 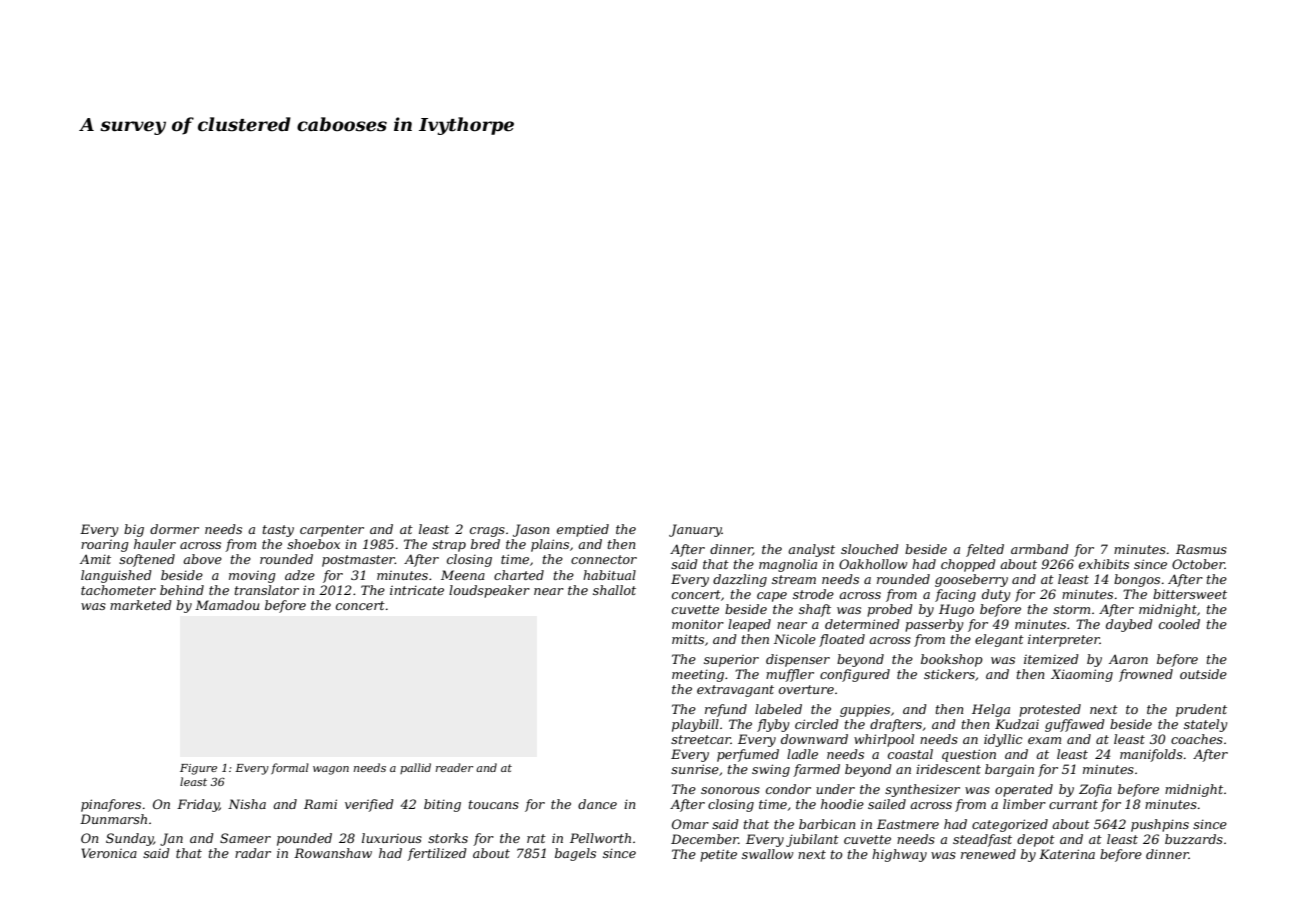 I want to click on Kudzai, so click(x=1017, y=724).
